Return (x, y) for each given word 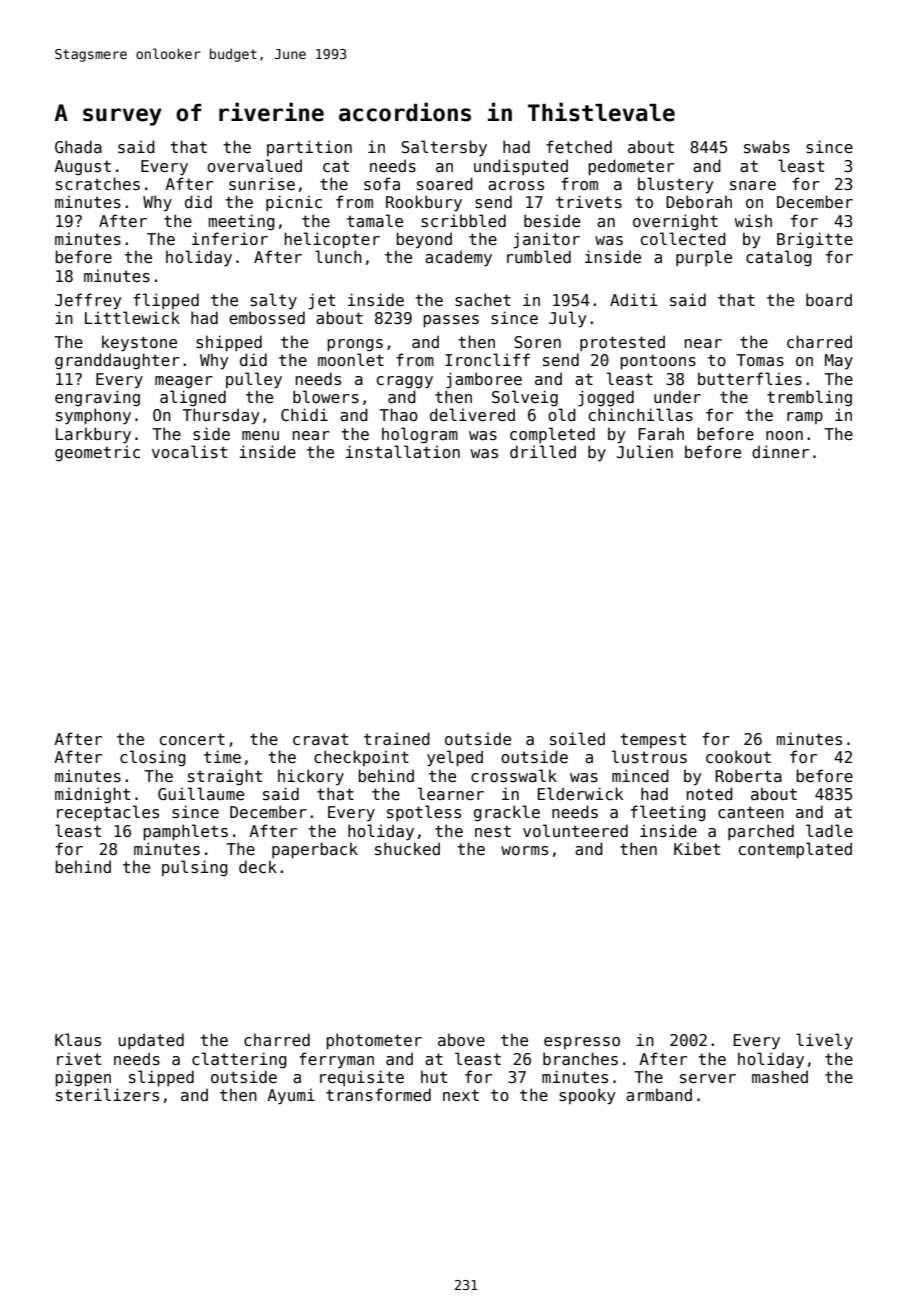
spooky (587, 1096)
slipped (161, 1078)
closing (153, 758)
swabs (767, 146)
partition (309, 148)
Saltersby (444, 148)
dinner (780, 451)
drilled (543, 451)
